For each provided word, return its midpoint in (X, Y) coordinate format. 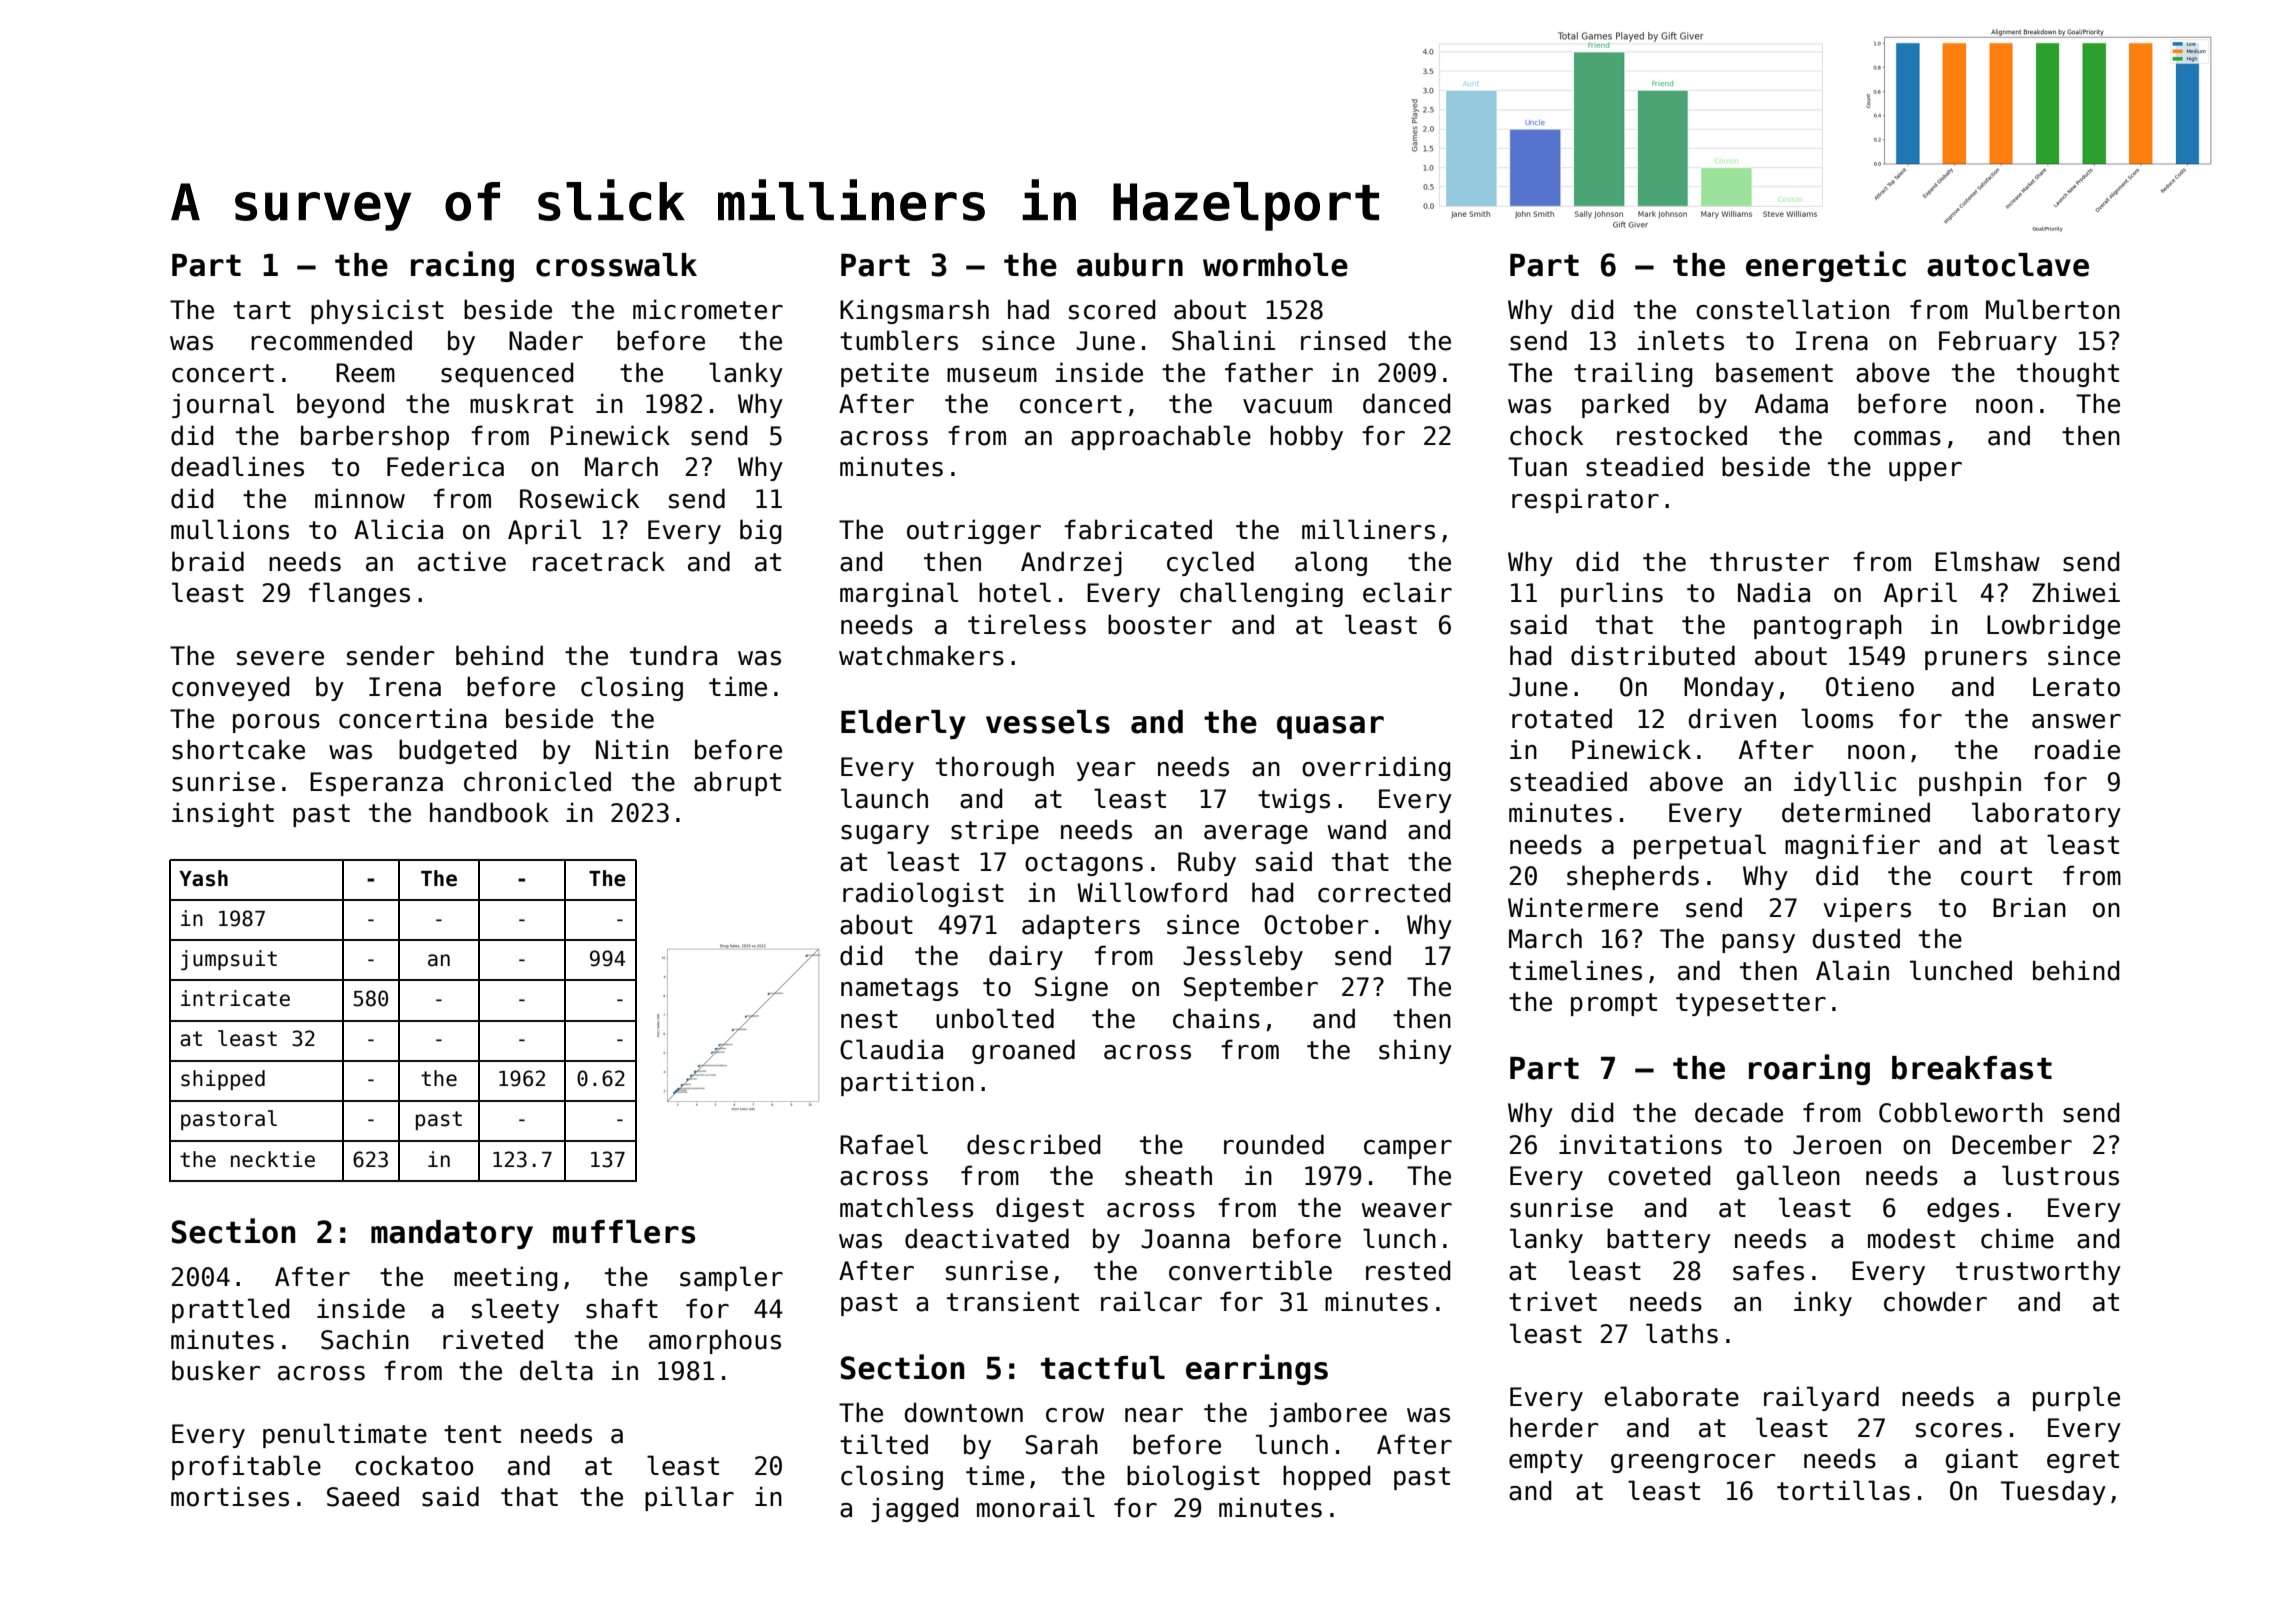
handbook (489, 812)
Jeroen (1837, 1145)
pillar (689, 1498)
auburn (1130, 265)
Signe (1071, 988)
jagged (914, 1509)
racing (462, 266)
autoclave (2008, 265)
